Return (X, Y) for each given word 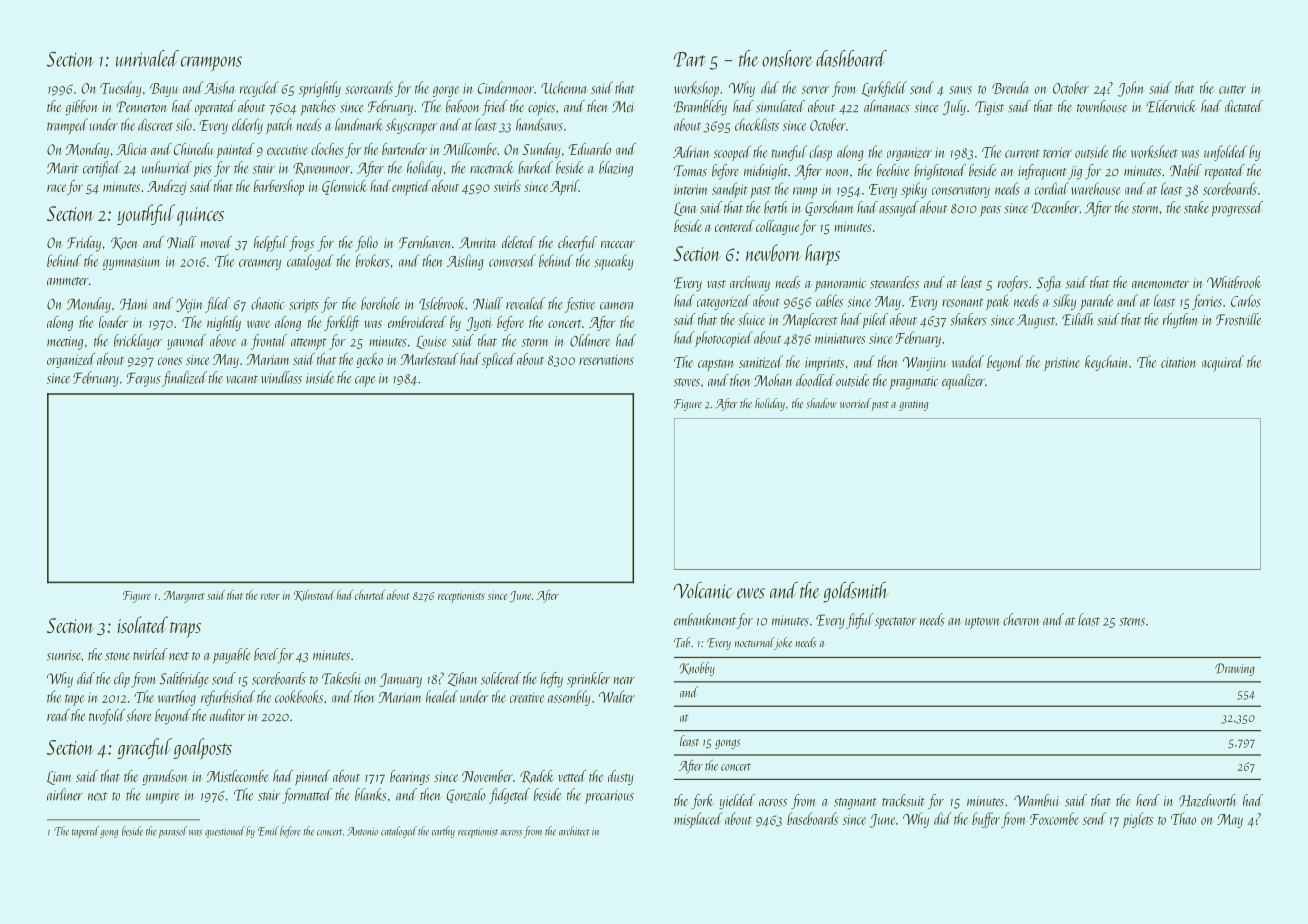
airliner (65, 794)
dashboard (851, 58)
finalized (184, 379)
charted (370, 595)
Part (690, 59)
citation (1178, 362)
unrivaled (147, 58)
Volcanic (703, 590)
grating (913, 405)
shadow (821, 403)
